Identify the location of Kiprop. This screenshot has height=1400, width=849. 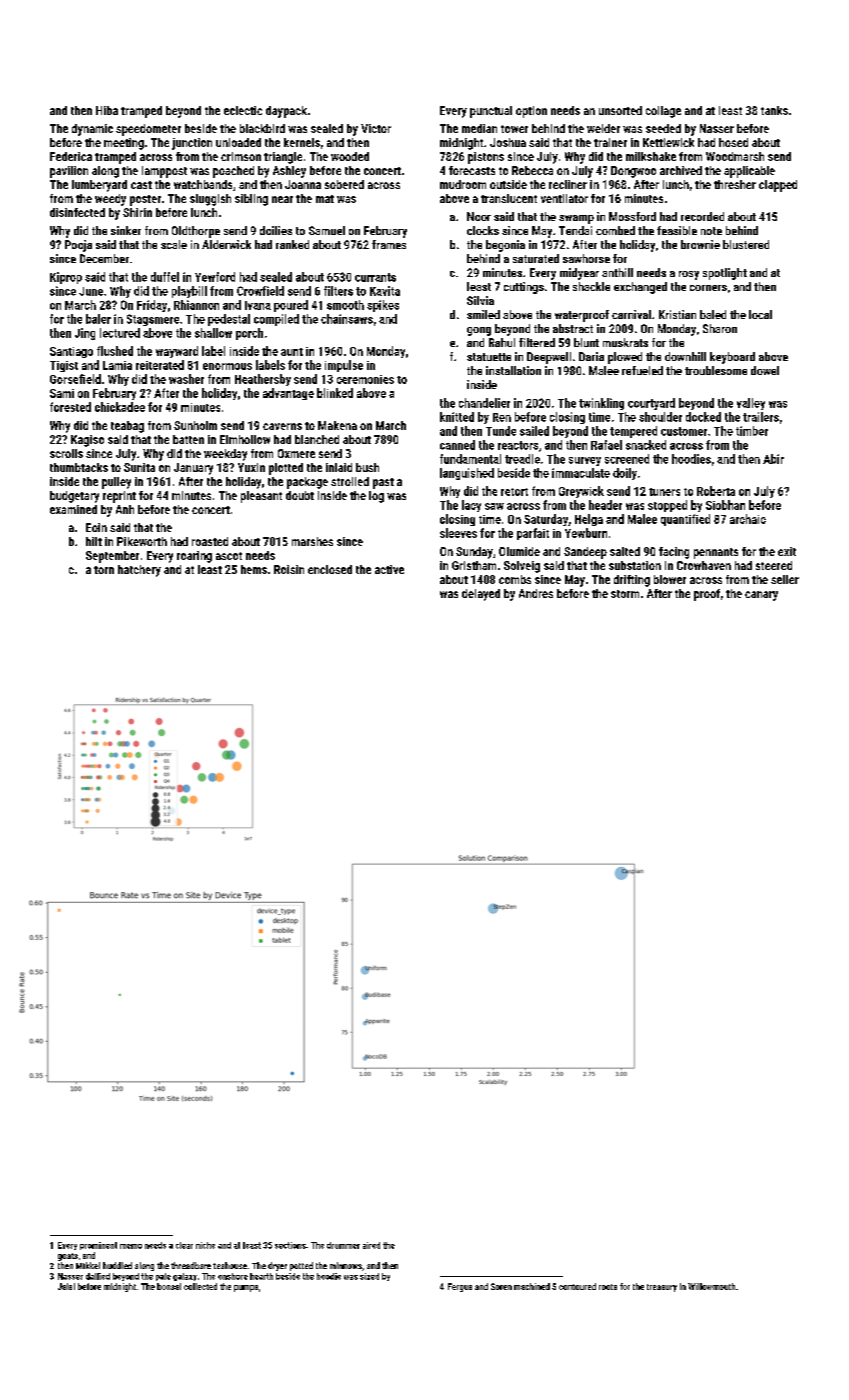
(66, 278).
